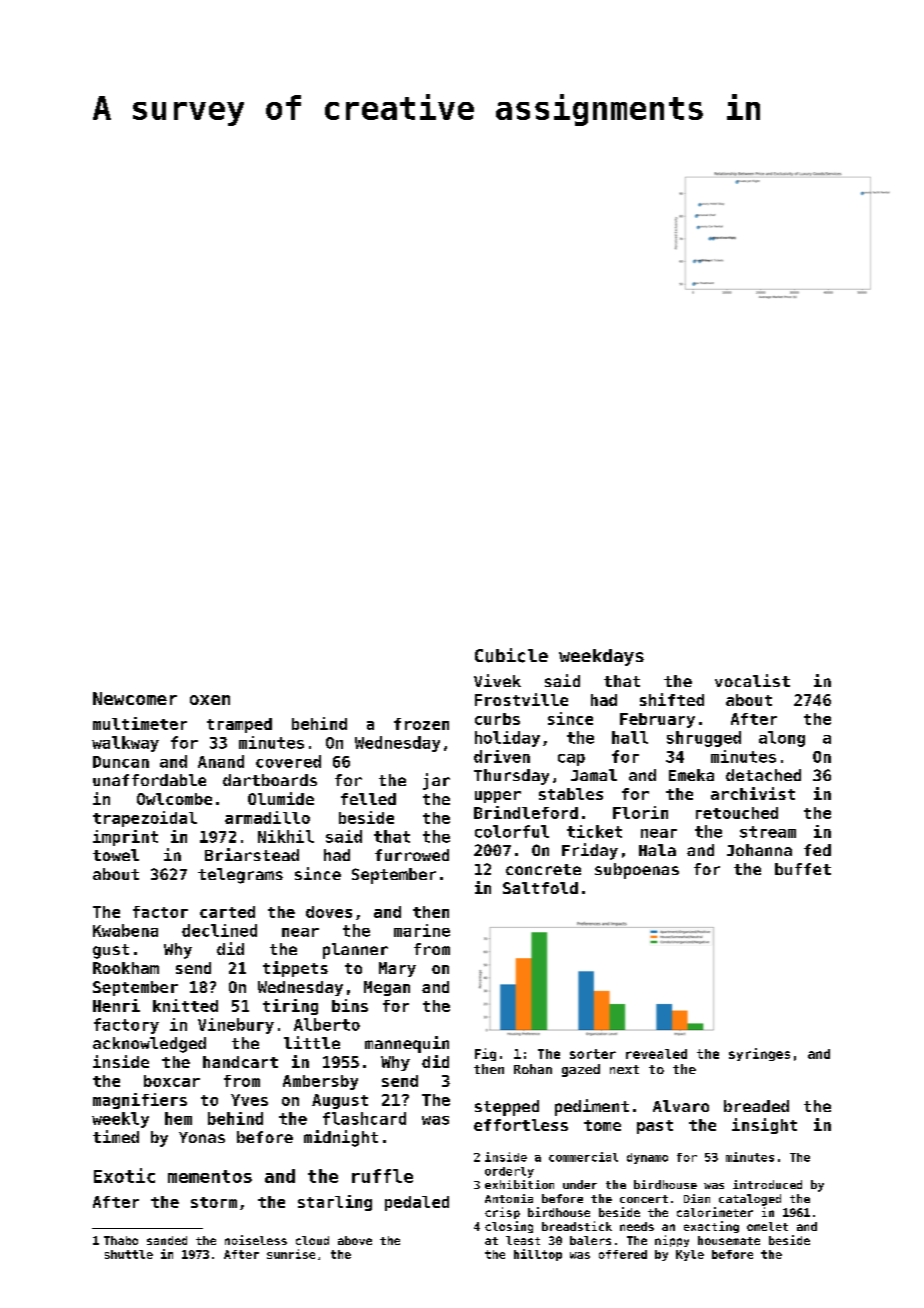 This screenshot has height=1308, width=924. I want to click on sunrise, so click(291, 1254).
